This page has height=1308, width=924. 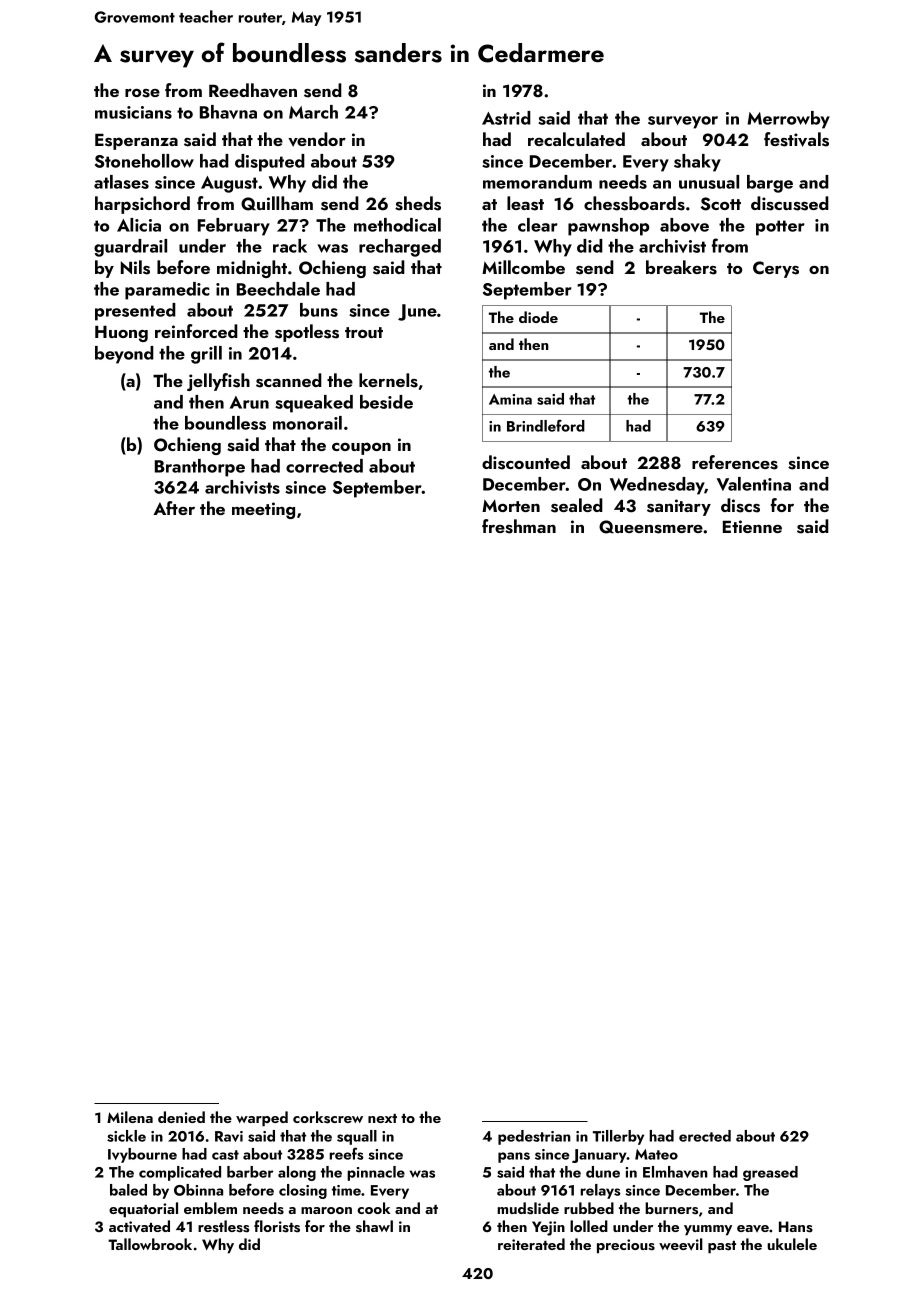 What do you see at coordinates (576, 139) in the page?
I see `recalculated` at bounding box center [576, 139].
